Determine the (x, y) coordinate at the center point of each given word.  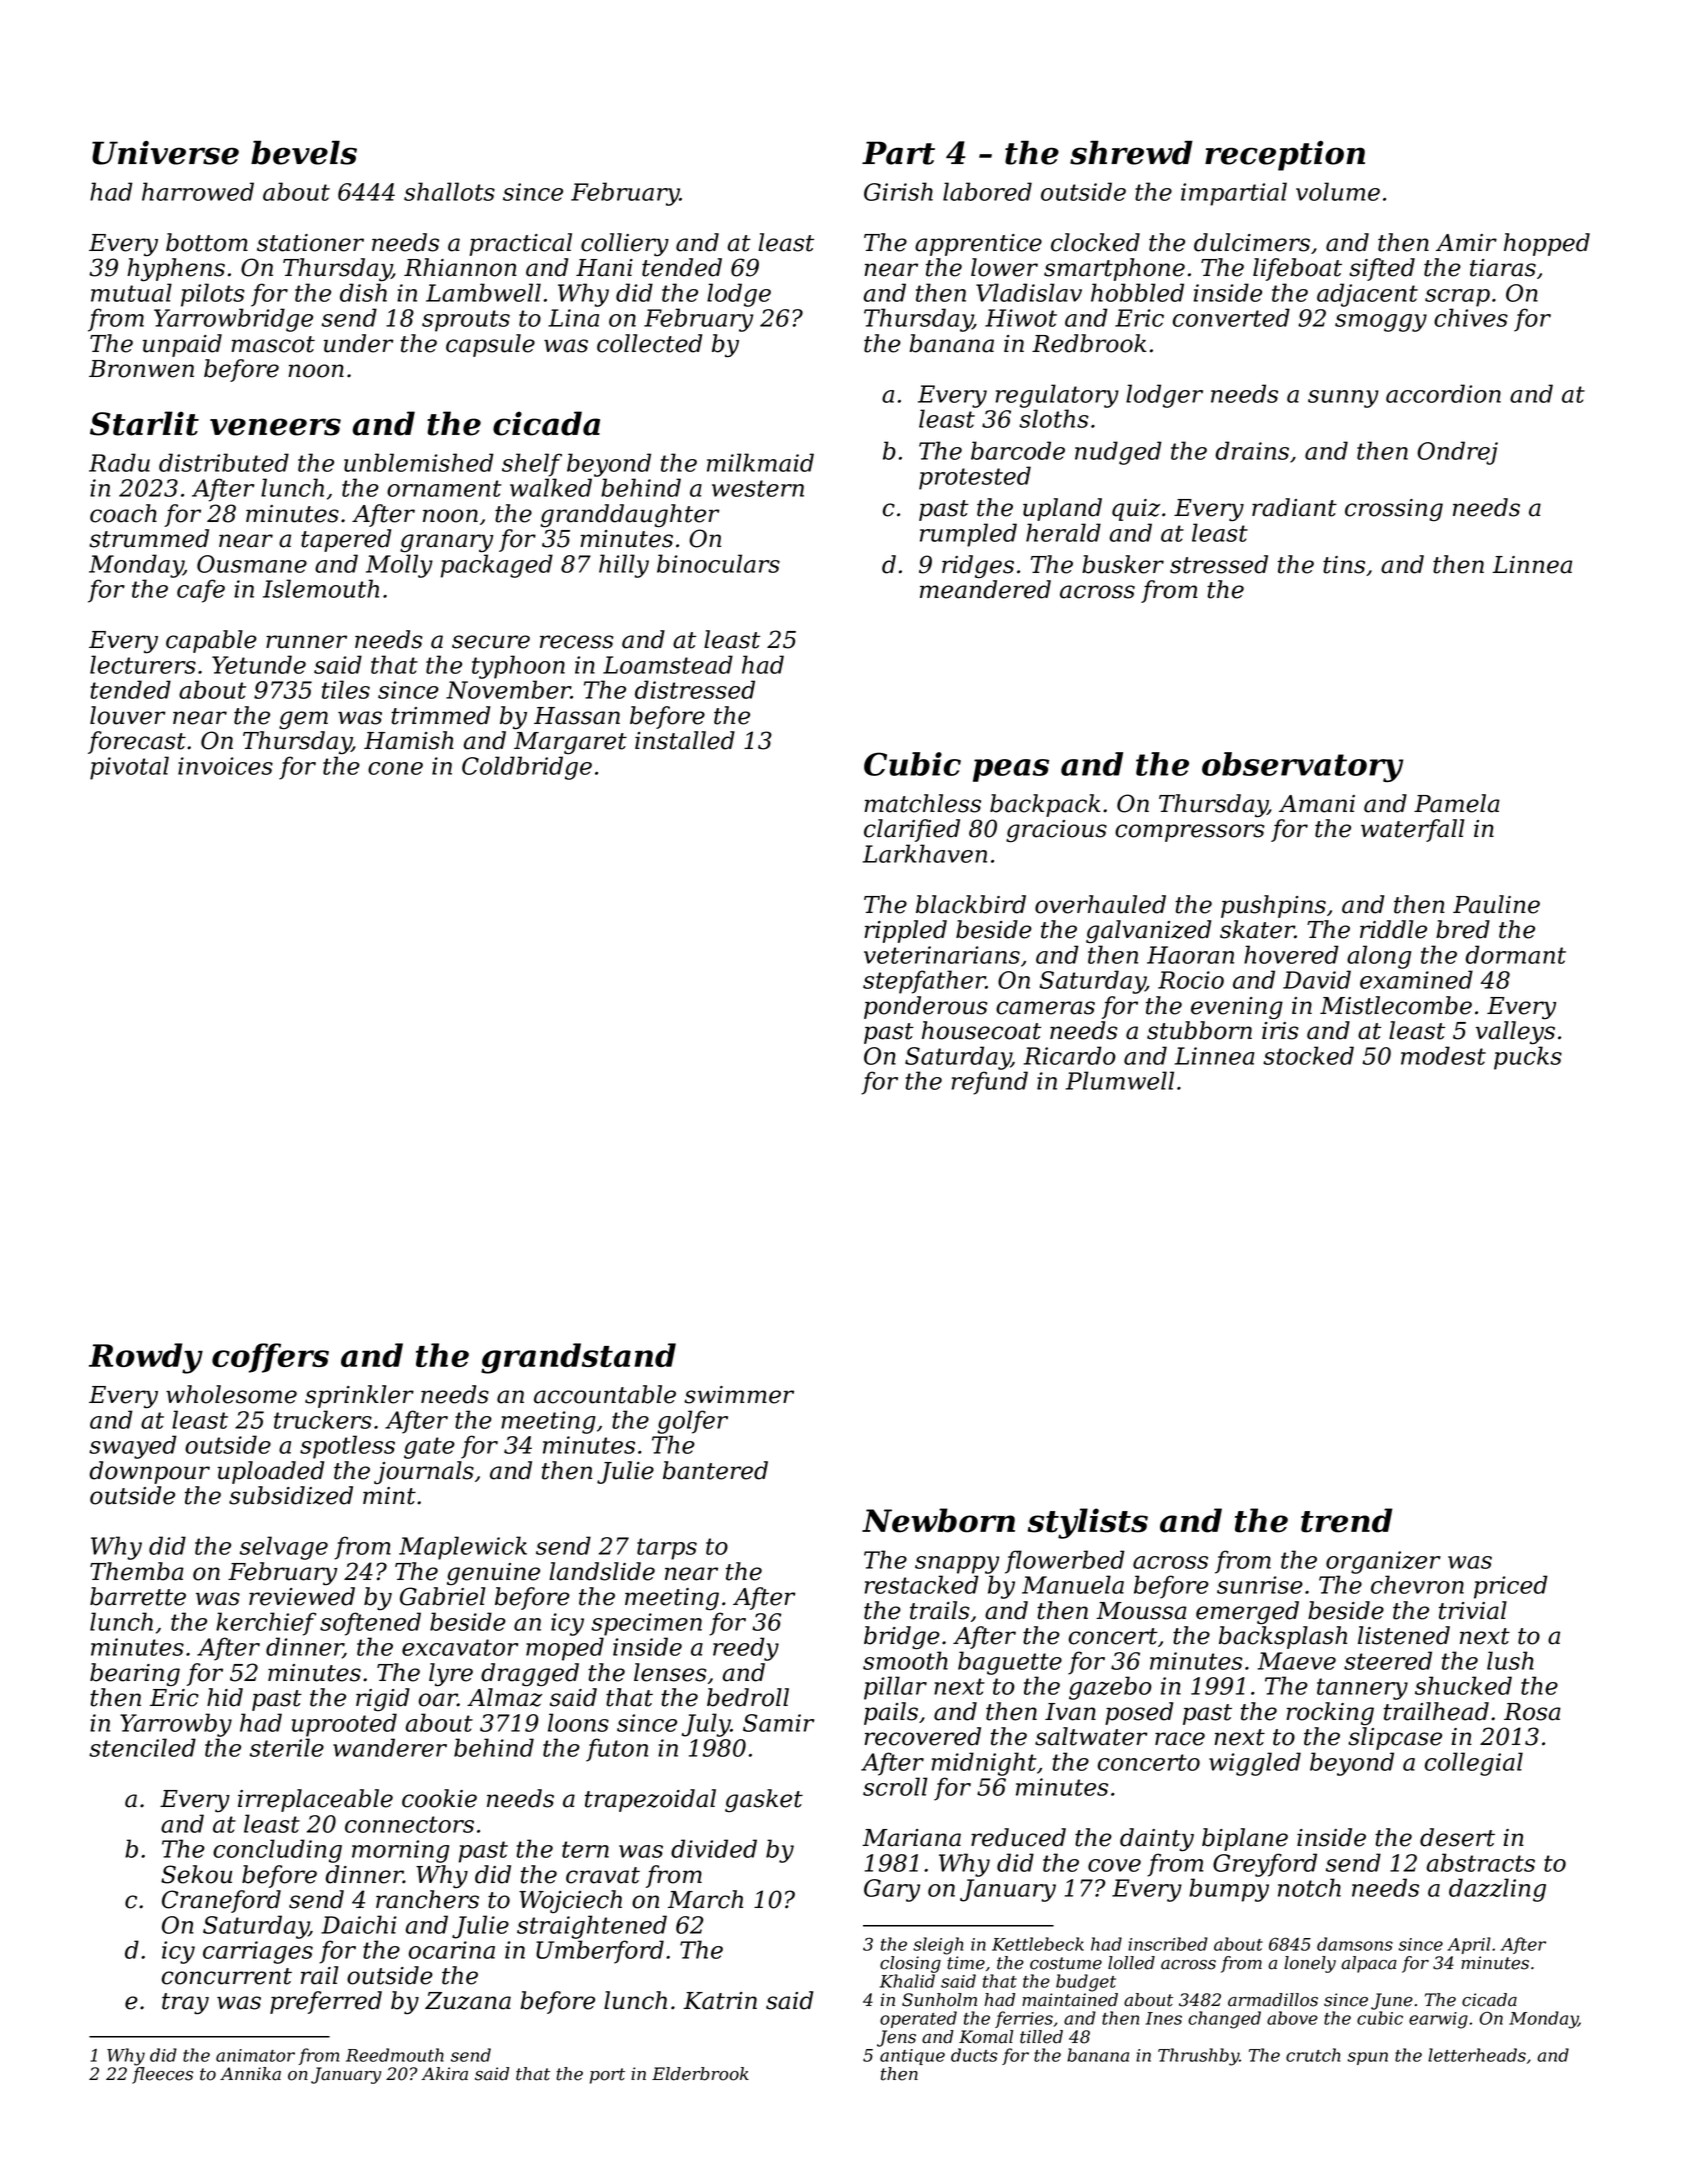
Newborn (938, 1520)
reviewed (302, 1596)
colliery (625, 245)
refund (990, 1083)
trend (1347, 1520)
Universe (165, 153)
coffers (270, 1358)
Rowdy (146, 1358)
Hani (604, 268)
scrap (1457, 298)
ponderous (925, 1007)
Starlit (144, 423)
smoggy (1381, 323)
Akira (444, 2074)
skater (1257, 929)
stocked (1308, 1055)
